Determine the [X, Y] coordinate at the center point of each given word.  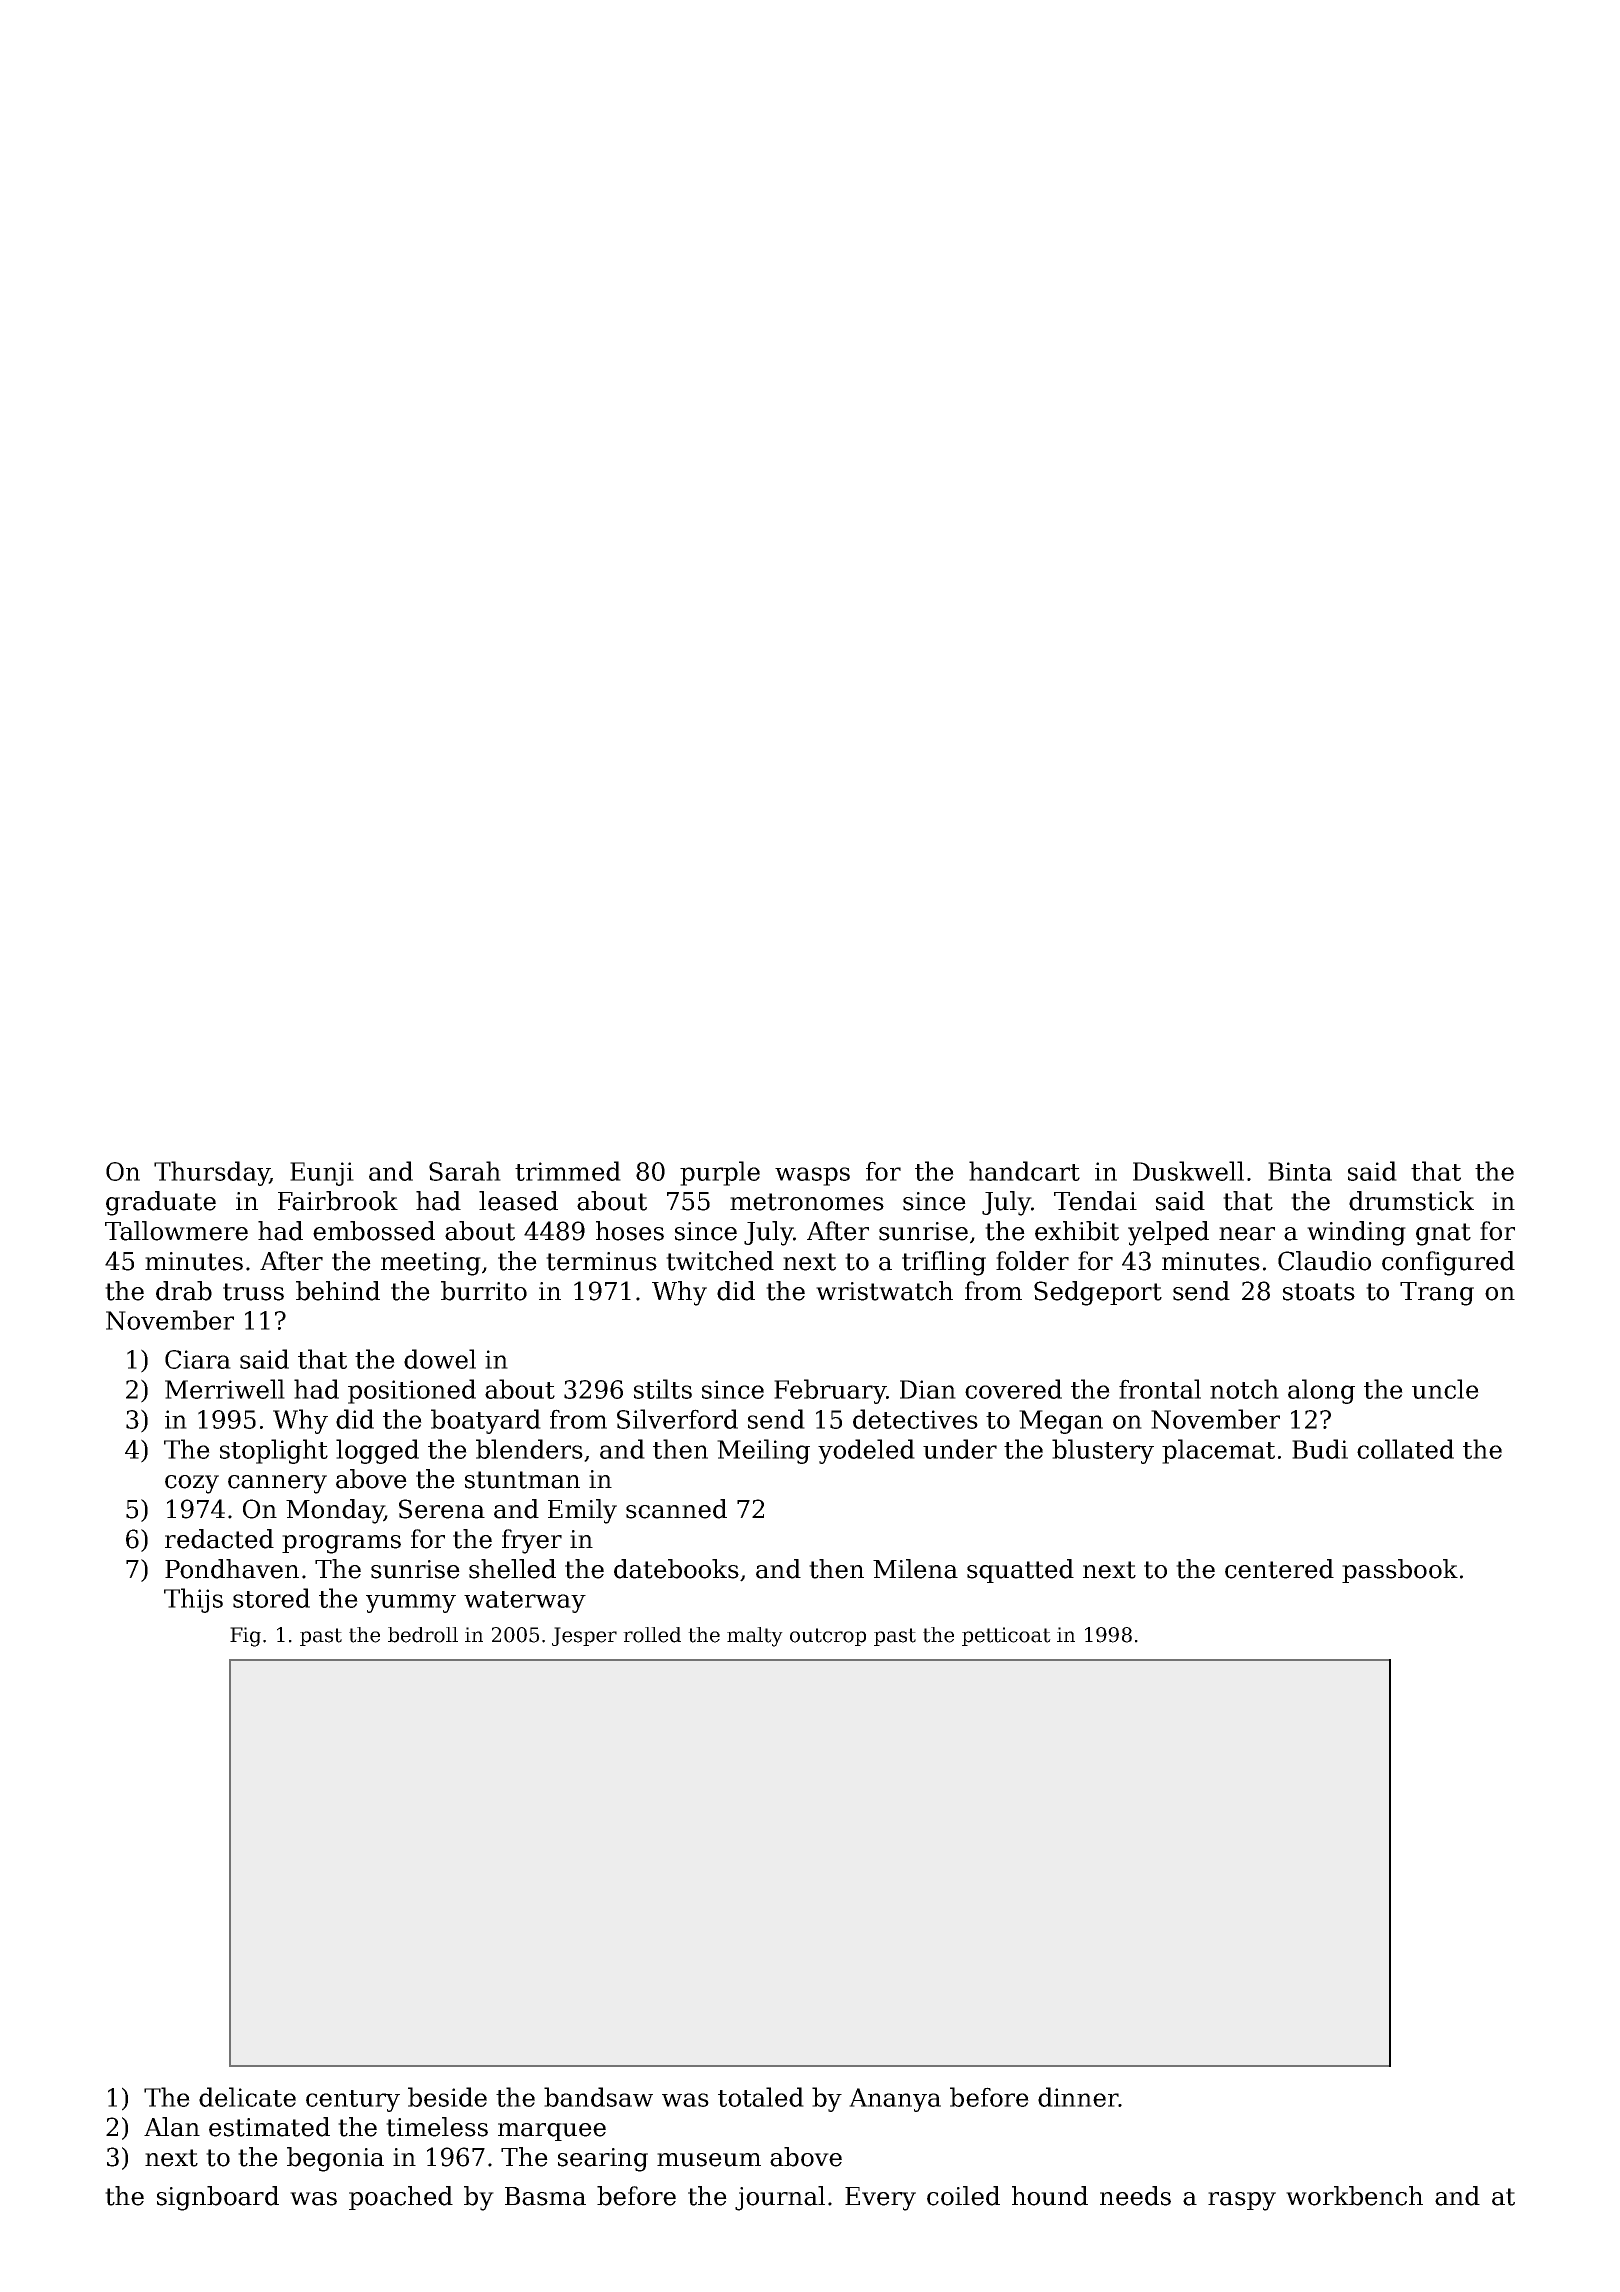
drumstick [1411, 1201]
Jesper [584, 1636]
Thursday [212, 1173]
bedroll [423, 1635]
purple [720, 1173]
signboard [218, 2198]
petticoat [1006, 1636]
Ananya [895, 2100]
